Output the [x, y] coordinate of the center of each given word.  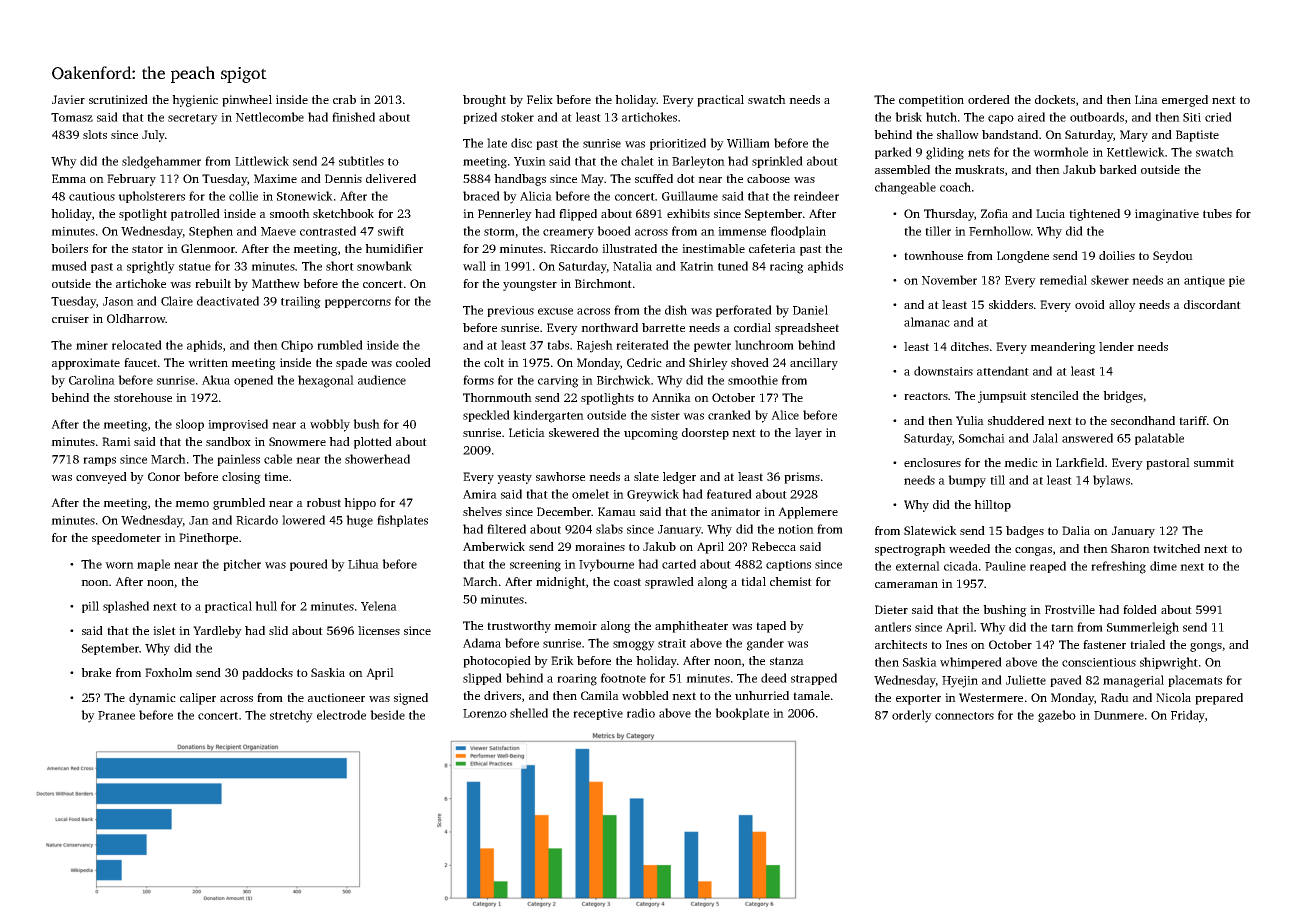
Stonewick [305, 196]
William [748, 143]
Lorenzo [485, 713]
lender [1116, 346]
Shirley [708, 364]
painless [238, 460]
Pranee [116, 715]
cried [1218, 117]
